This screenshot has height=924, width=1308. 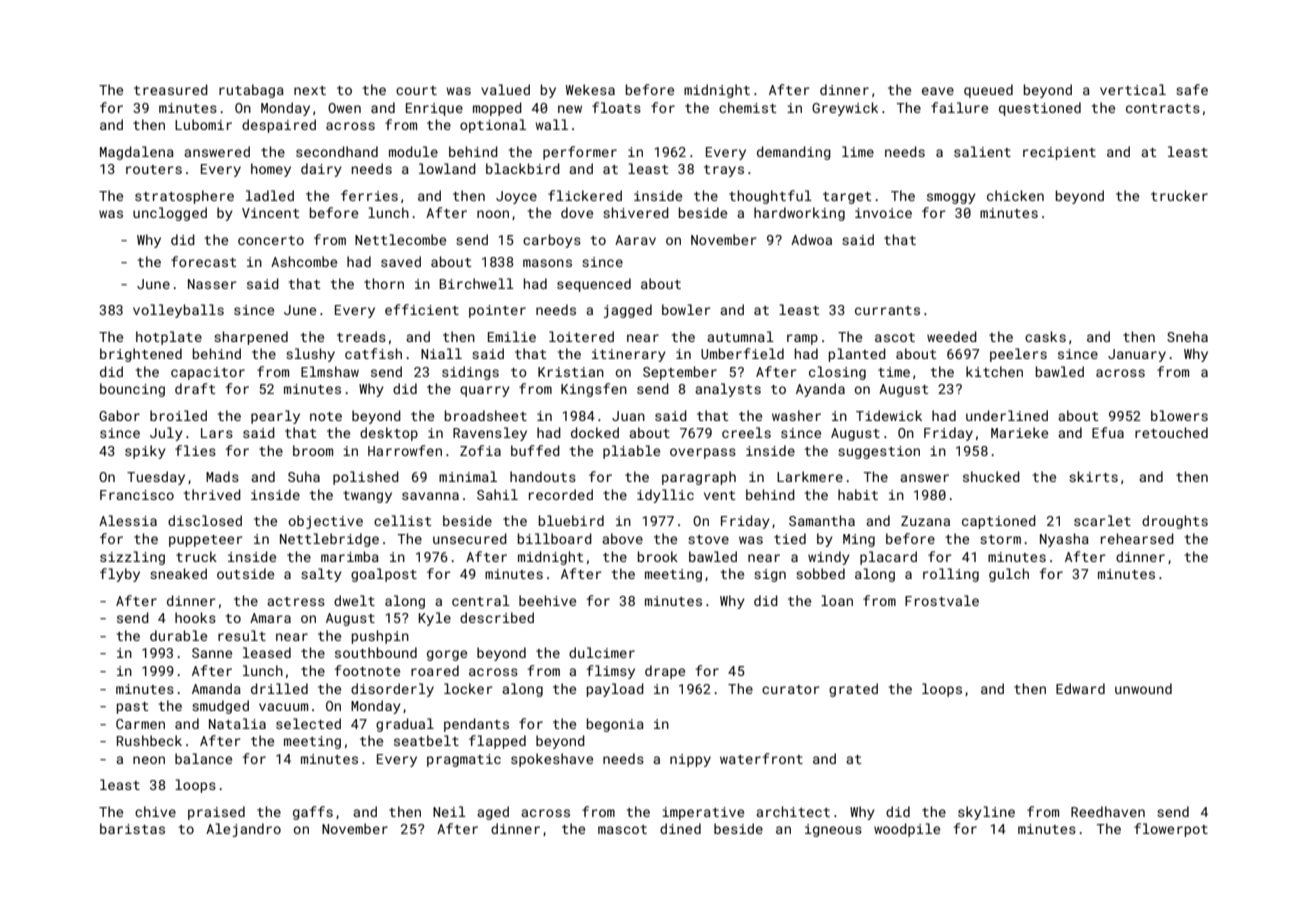 What do you see at coordinates (686, 309) in the screenshot?
I see `bowler` at bounding box center [686, 309].
